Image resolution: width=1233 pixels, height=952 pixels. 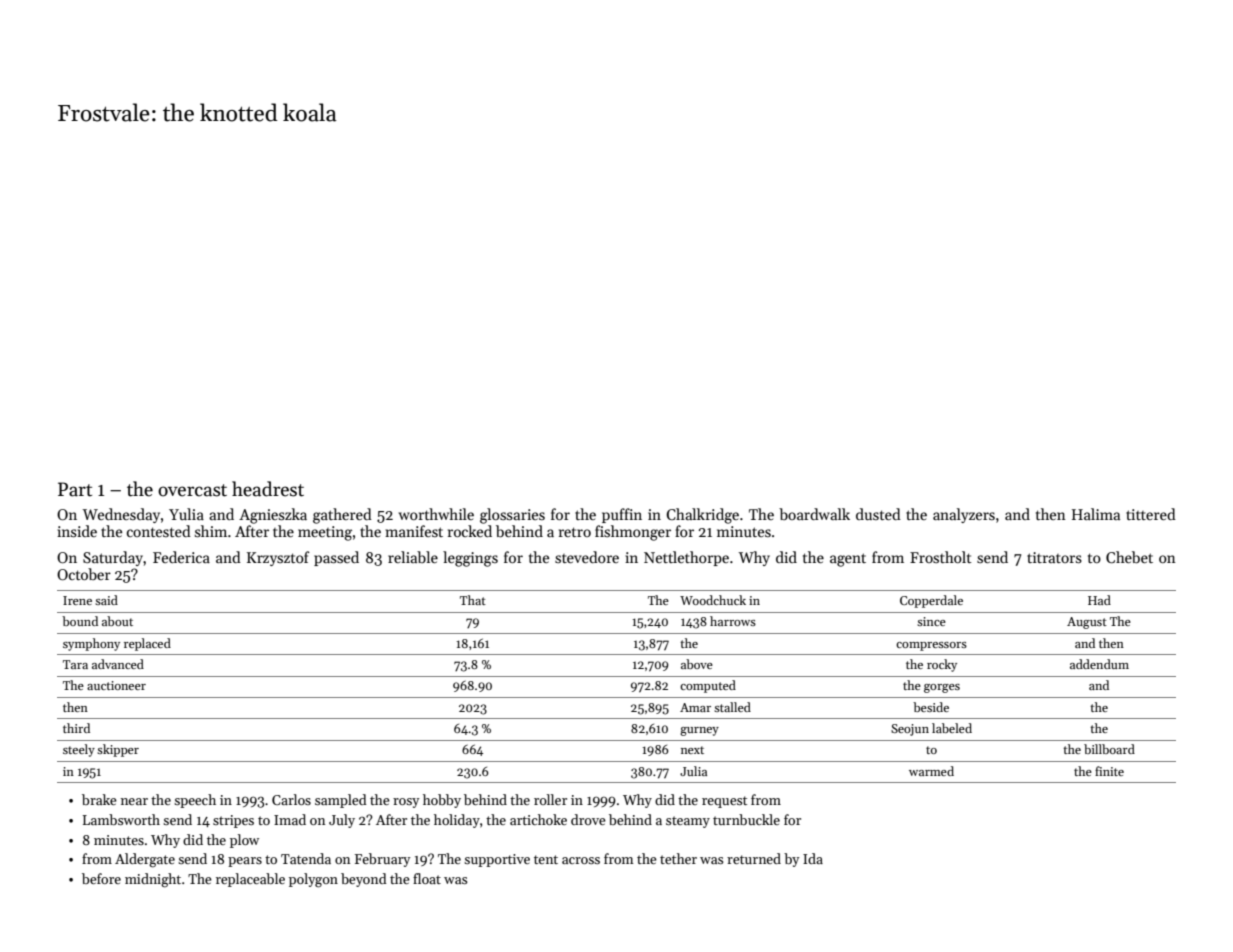 I want to click on That, so click(x=473, y=600).
